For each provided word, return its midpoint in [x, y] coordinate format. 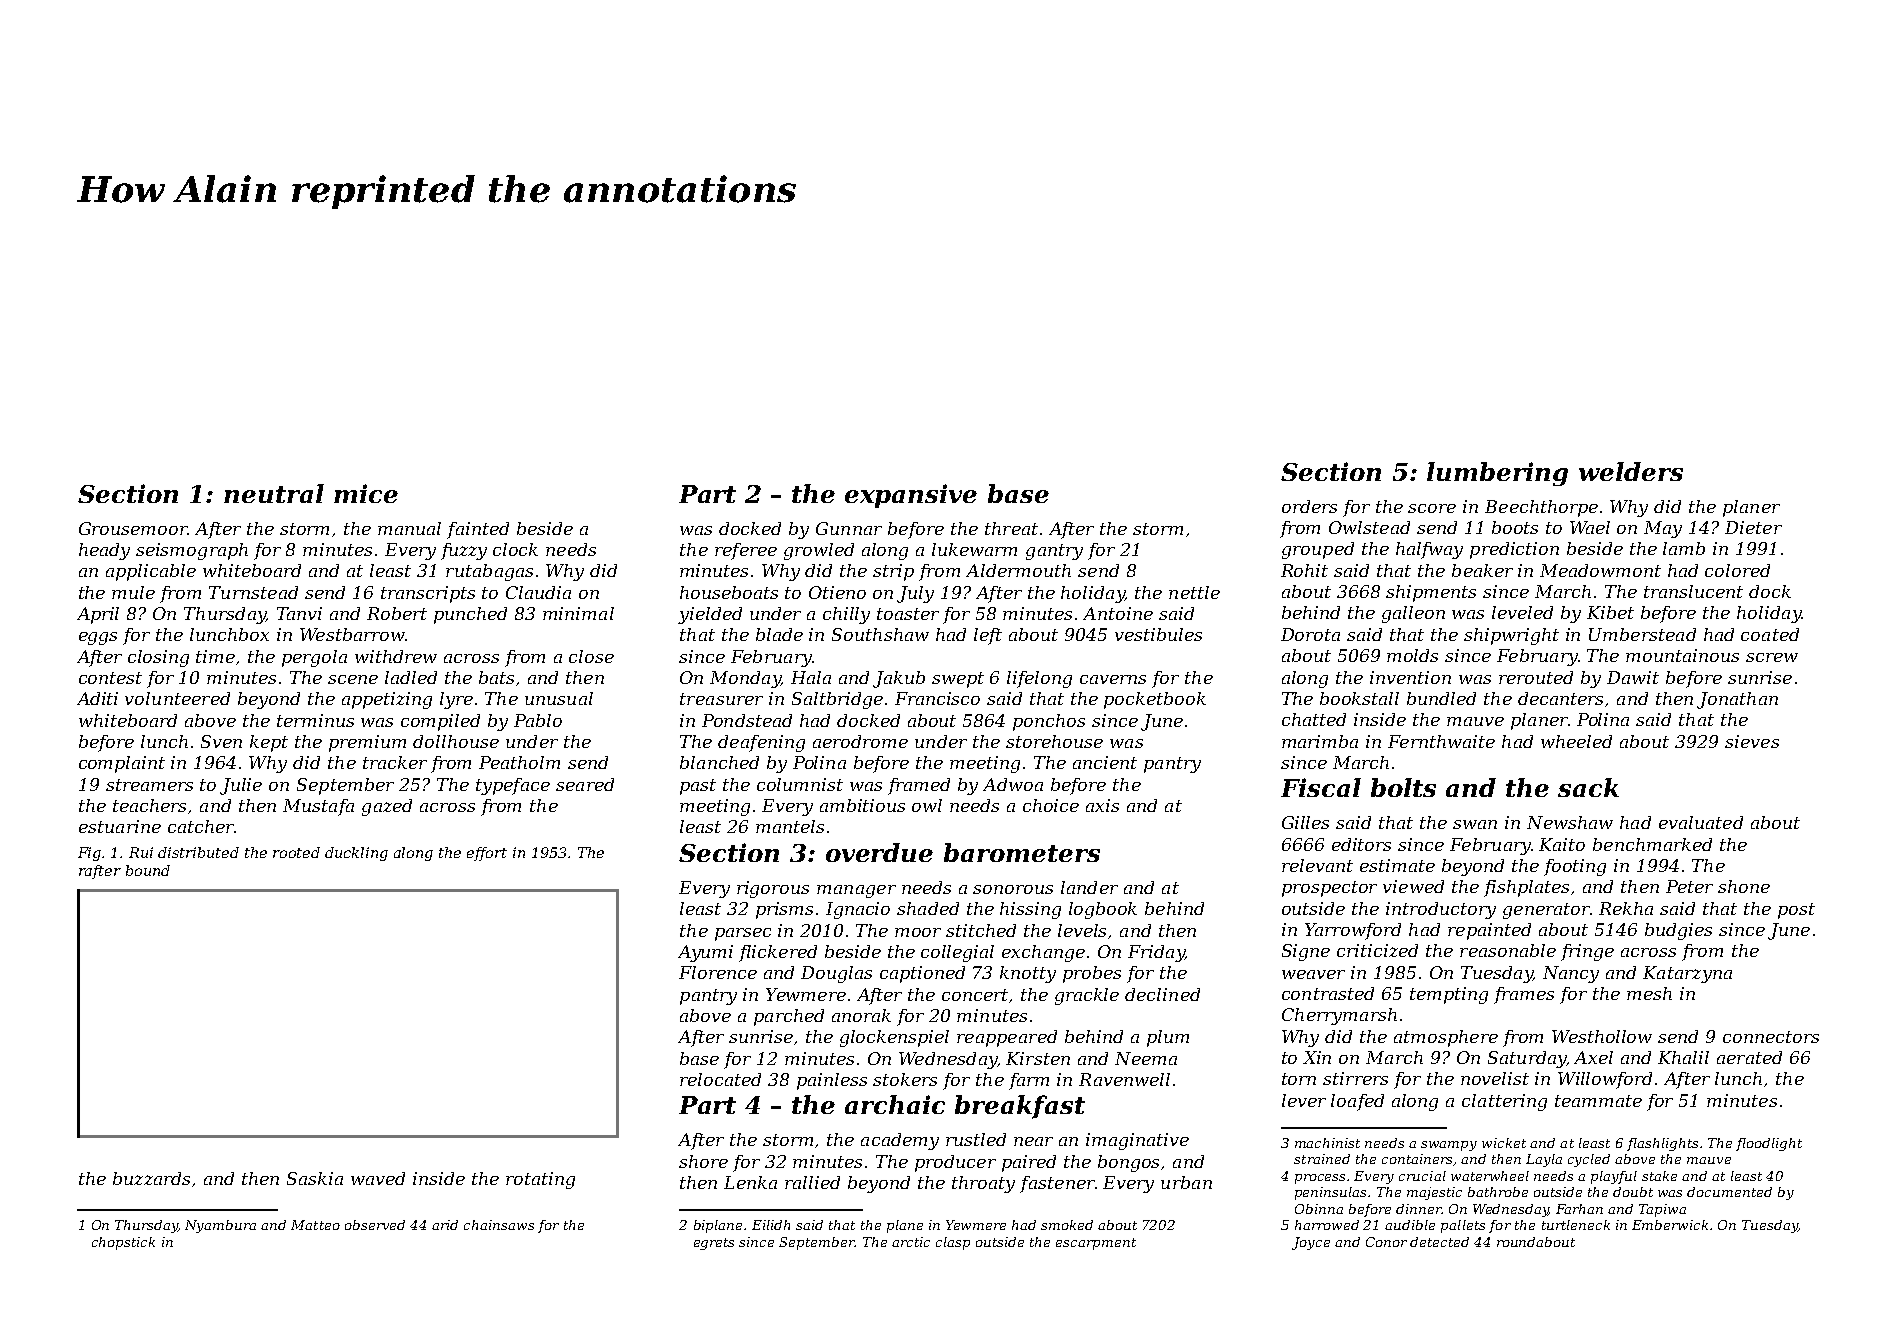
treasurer [721, 699]
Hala [811, 677]
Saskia [315, 1178]
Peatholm [519, 762]
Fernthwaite [1441, 741]
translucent [1693, 591]
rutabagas [489, 572]
